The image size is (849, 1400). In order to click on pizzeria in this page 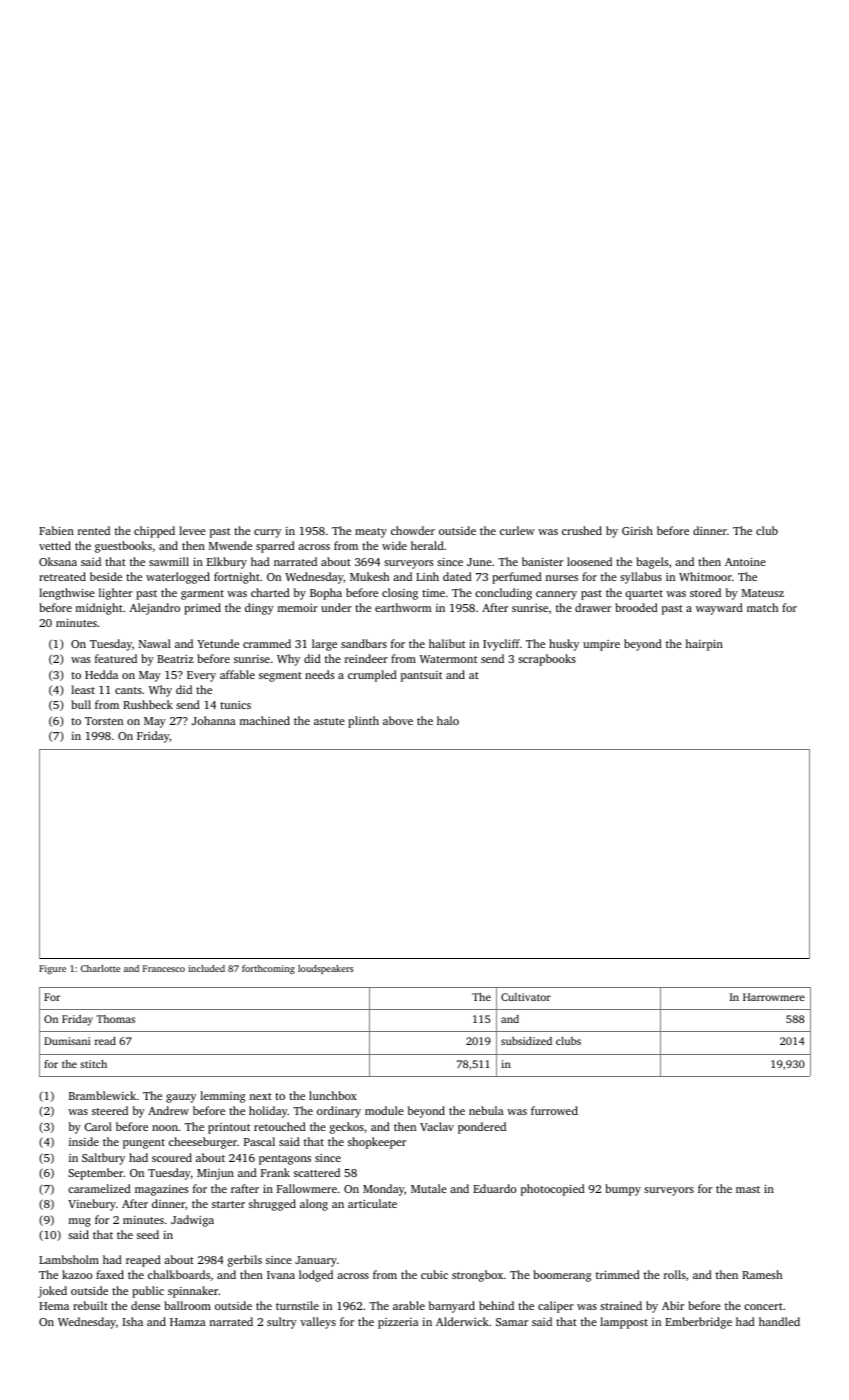, I will do `click(398, 1323)`.
